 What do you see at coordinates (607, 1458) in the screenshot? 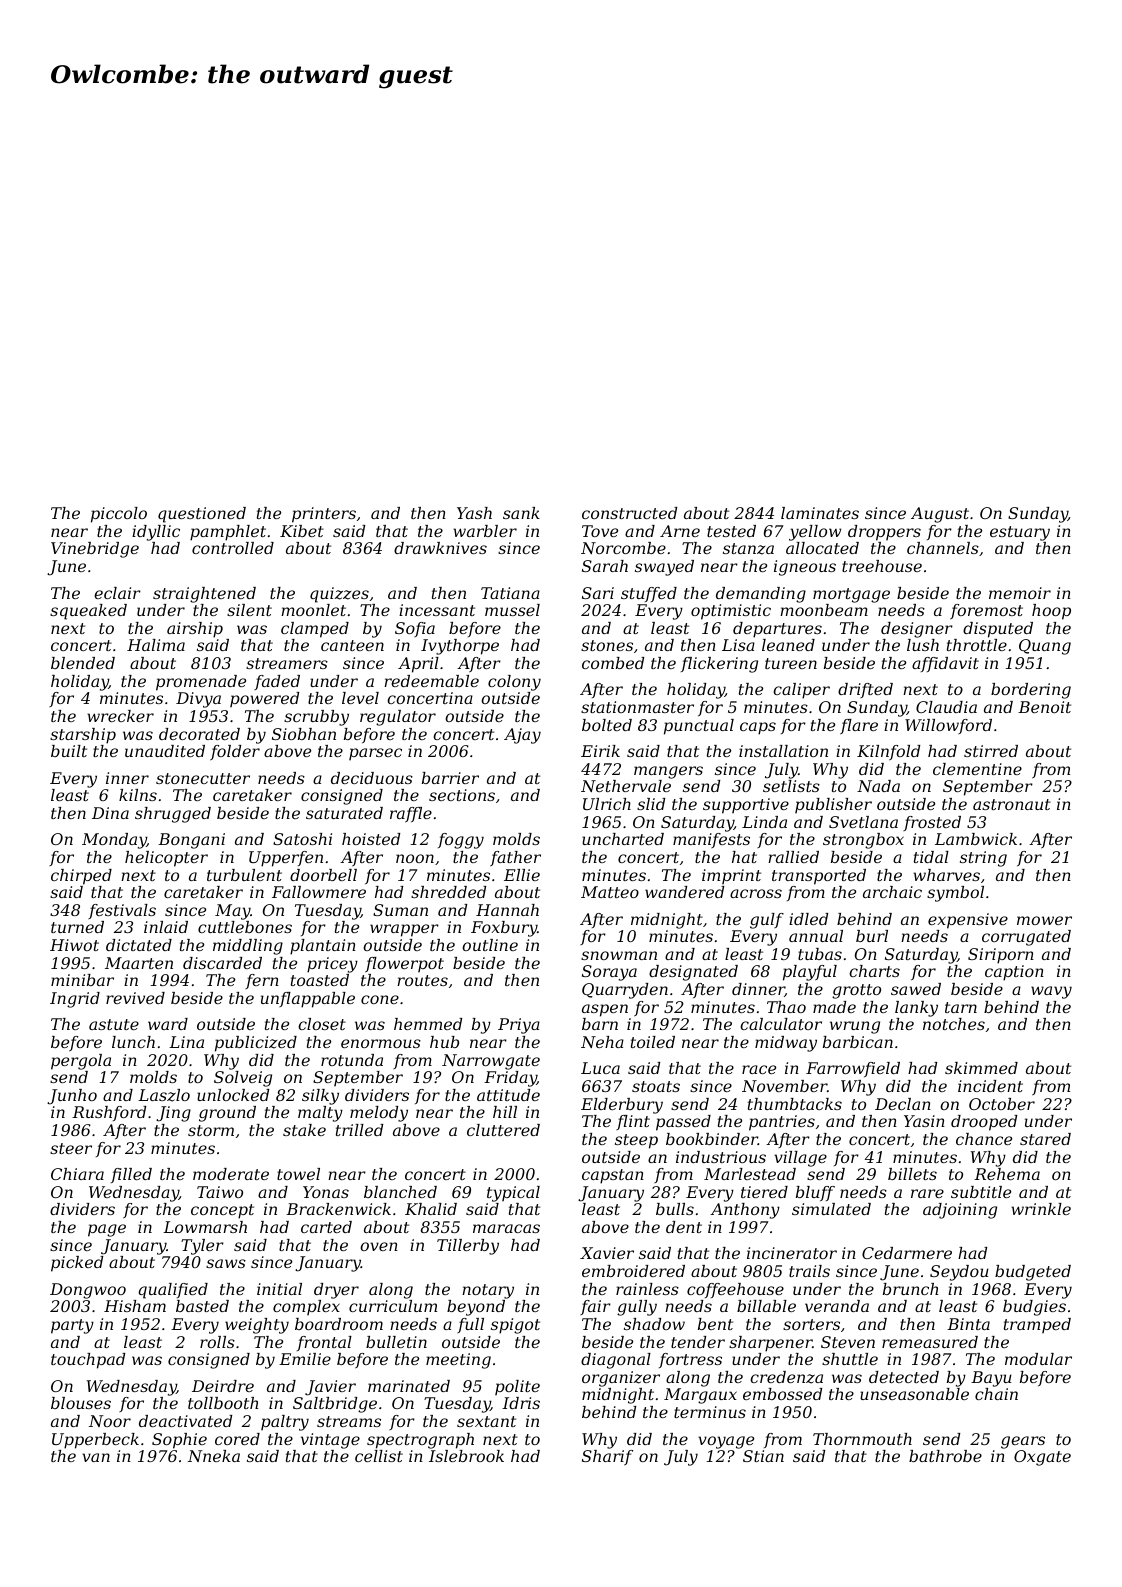
I see `Sharif` at bounding box center [607, 1458].
